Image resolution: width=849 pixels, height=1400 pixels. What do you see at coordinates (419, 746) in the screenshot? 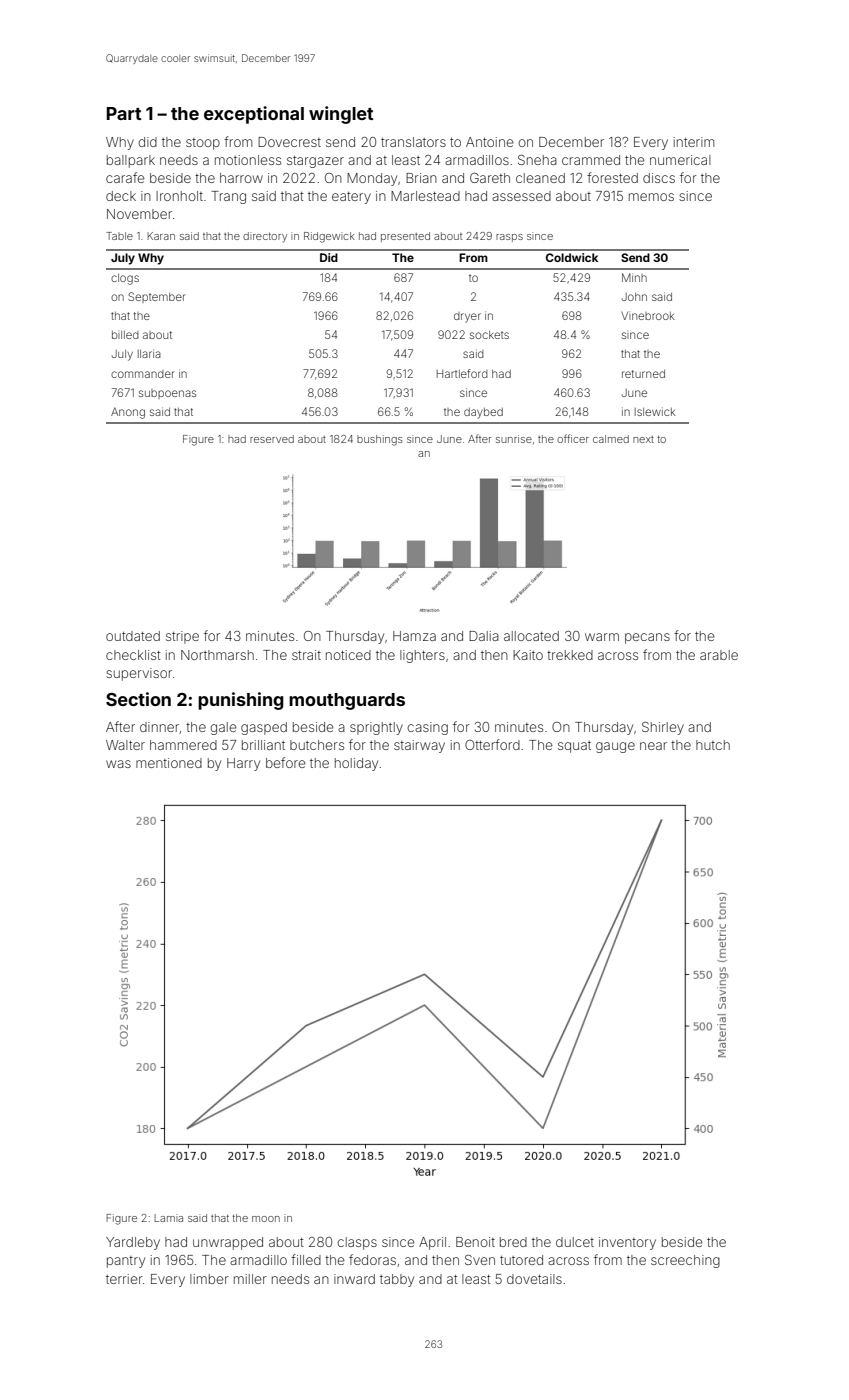
I see `stairway` at bounding box center [419, 746].
